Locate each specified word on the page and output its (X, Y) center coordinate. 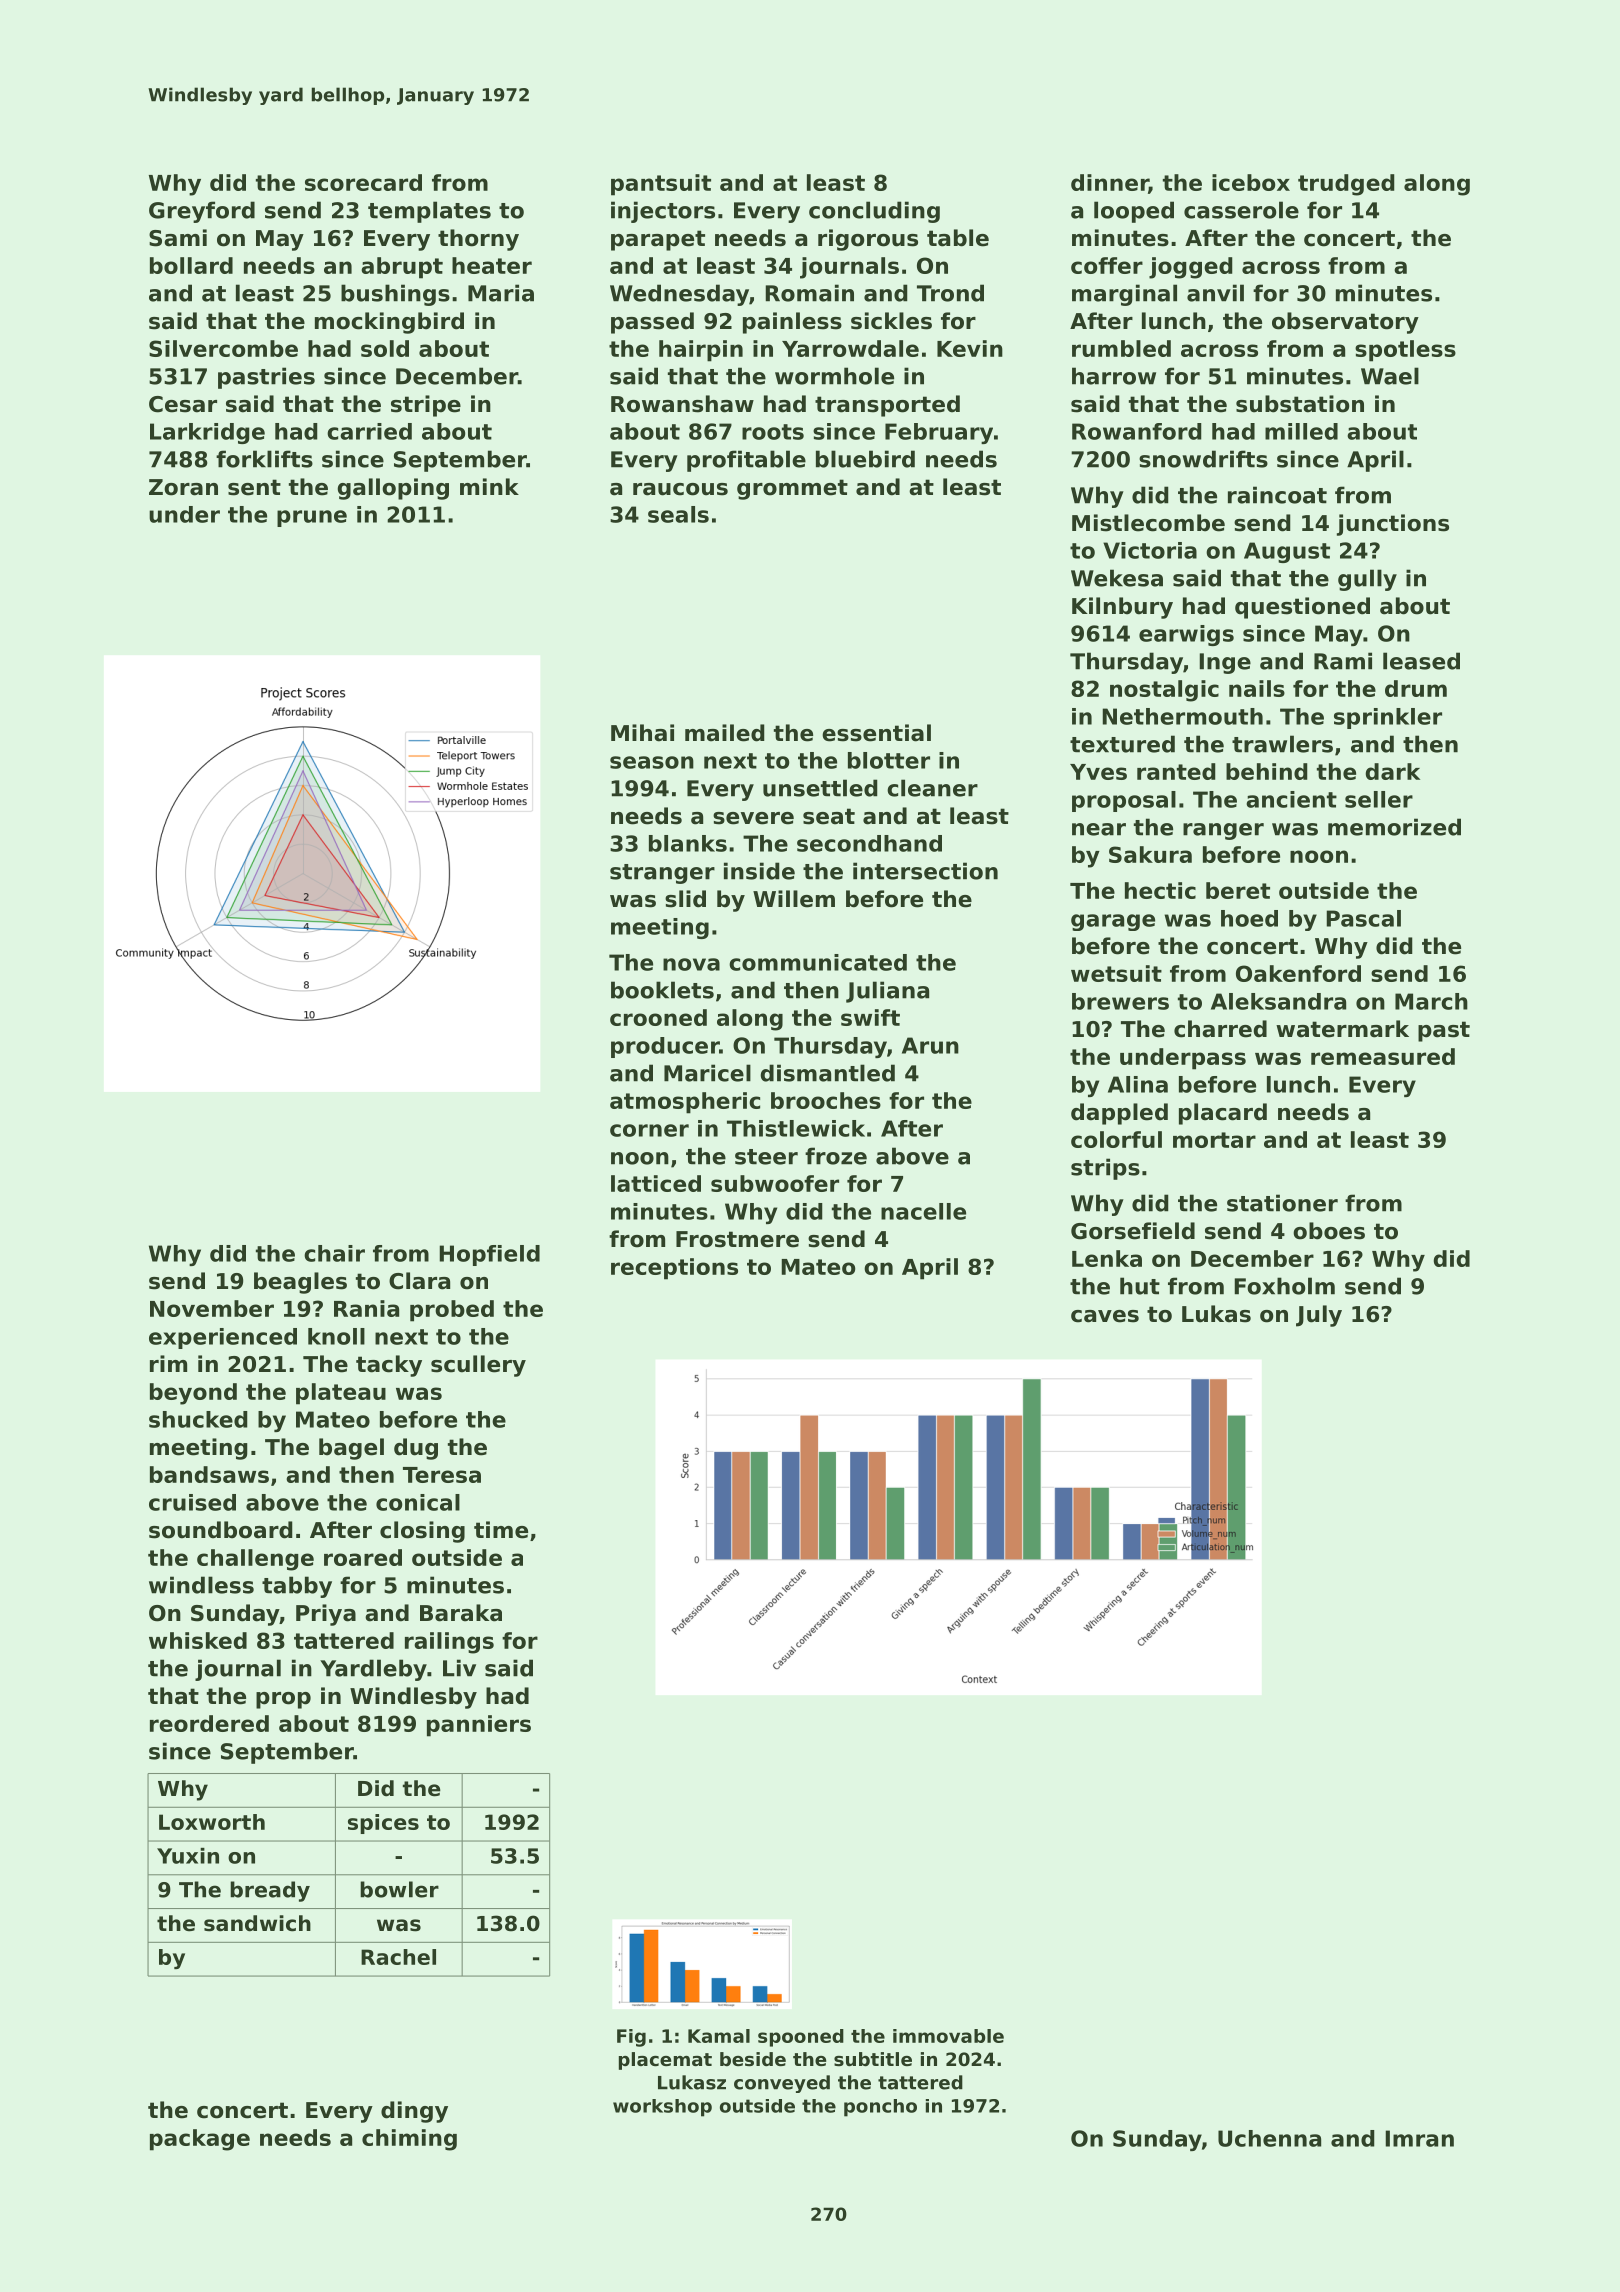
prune (312, 518)
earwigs (1186, 635)
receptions (674, 1269)
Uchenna (1269, 2138)
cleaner (932, 788)
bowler (399, 1889)
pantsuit (661, 185)
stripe (426, 406)
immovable (948, 2036)
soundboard (221, 1530)
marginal (1124, 295)
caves (1105, 1316)
